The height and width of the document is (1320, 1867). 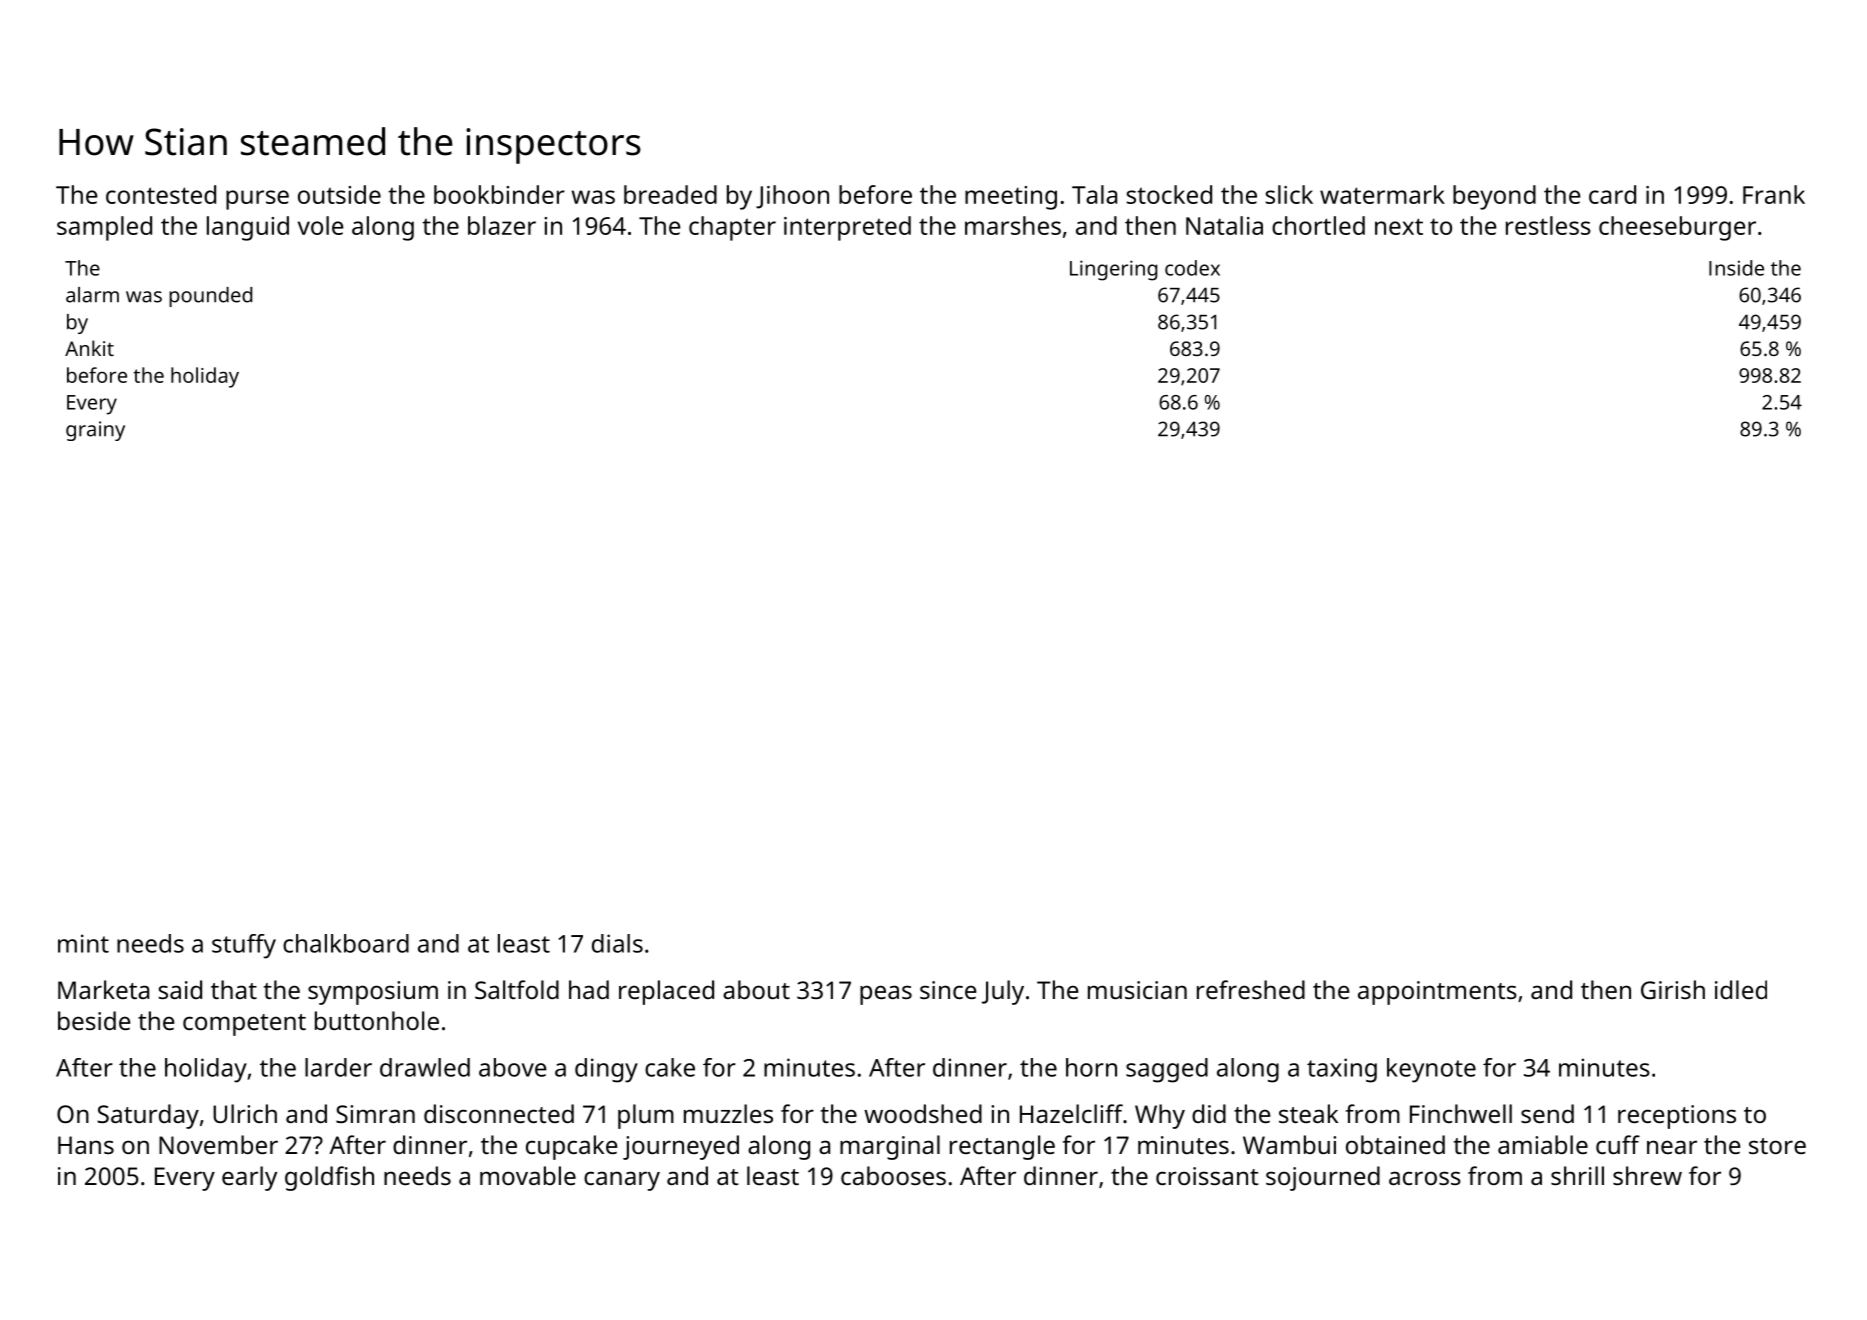 What do you see at coordinates (792, 197) in the document?
I see `Jihoon` at bounding box center [792, 197].
